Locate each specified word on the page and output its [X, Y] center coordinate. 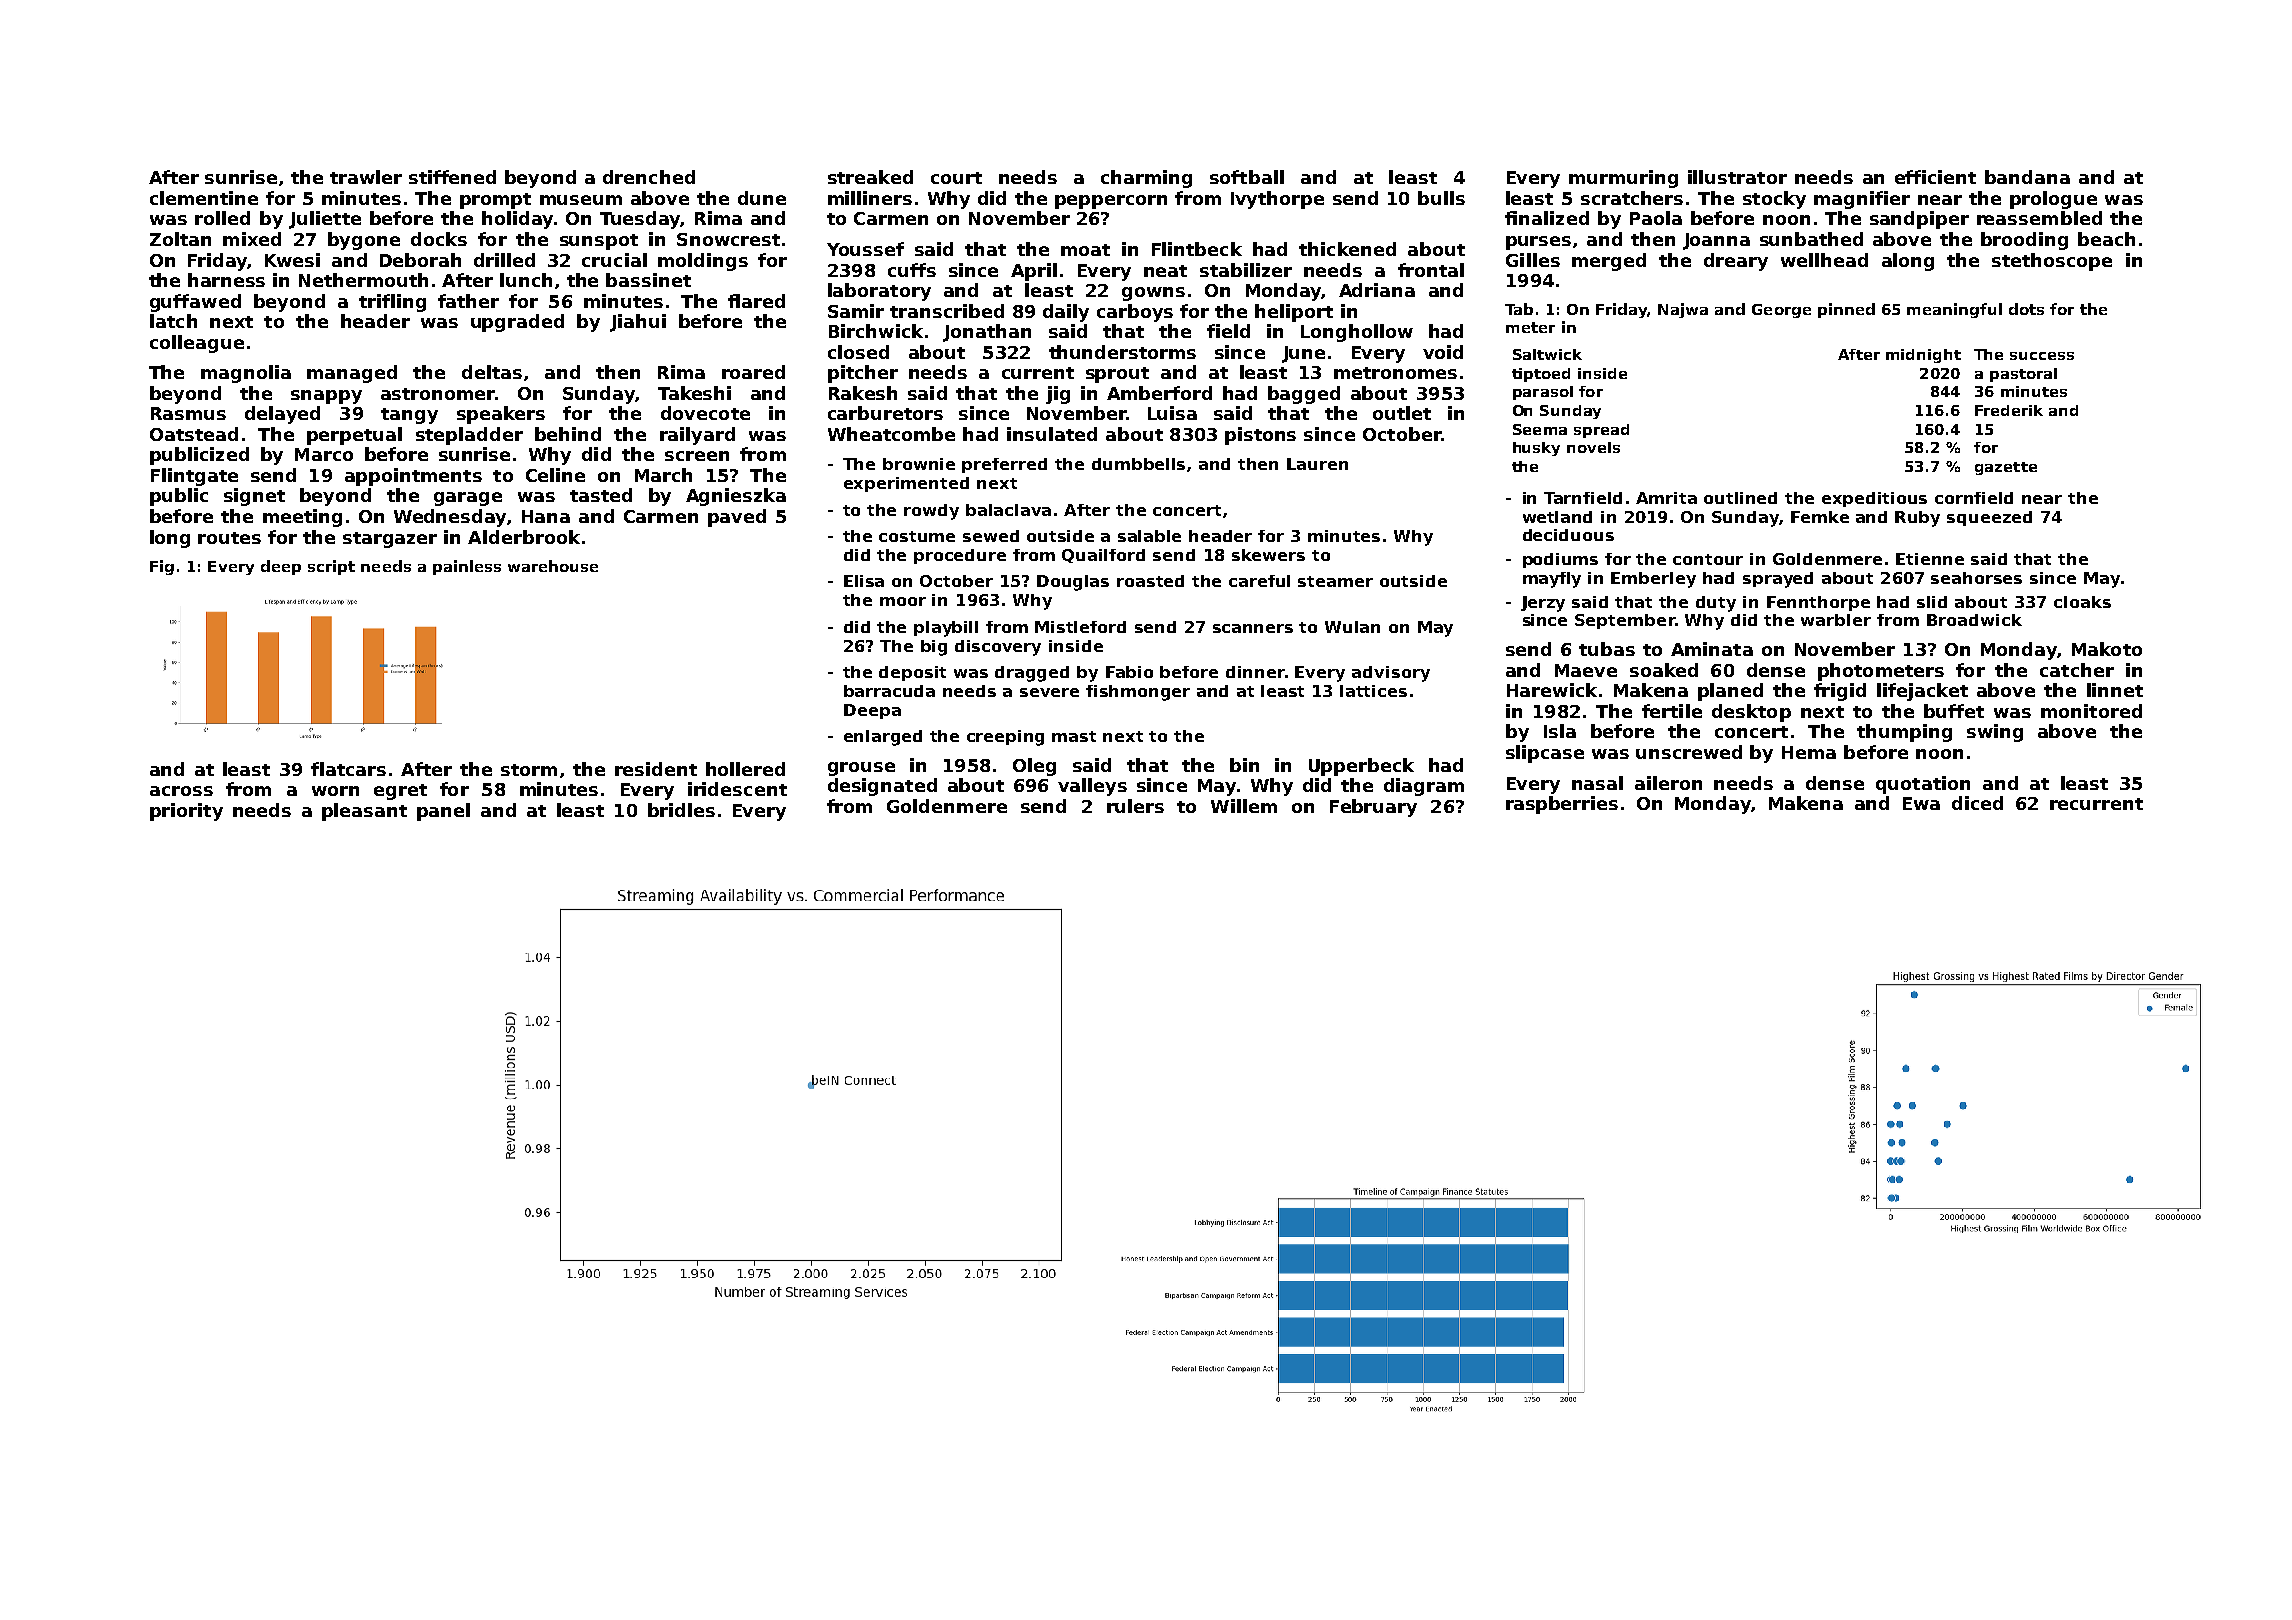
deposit [912, 673]
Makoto [2107, 649]
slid [1932, 602]
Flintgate [194, 477]
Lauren [1317, 464]
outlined [1740, 498]
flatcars [348, 769]
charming [1146, 179]
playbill [946, 629]
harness [226, 280]
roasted [1150, 581]
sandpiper [1919, 220]
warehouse [553, 566]
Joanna [1716, 241]
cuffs [912, 270]
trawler [366, 177]
